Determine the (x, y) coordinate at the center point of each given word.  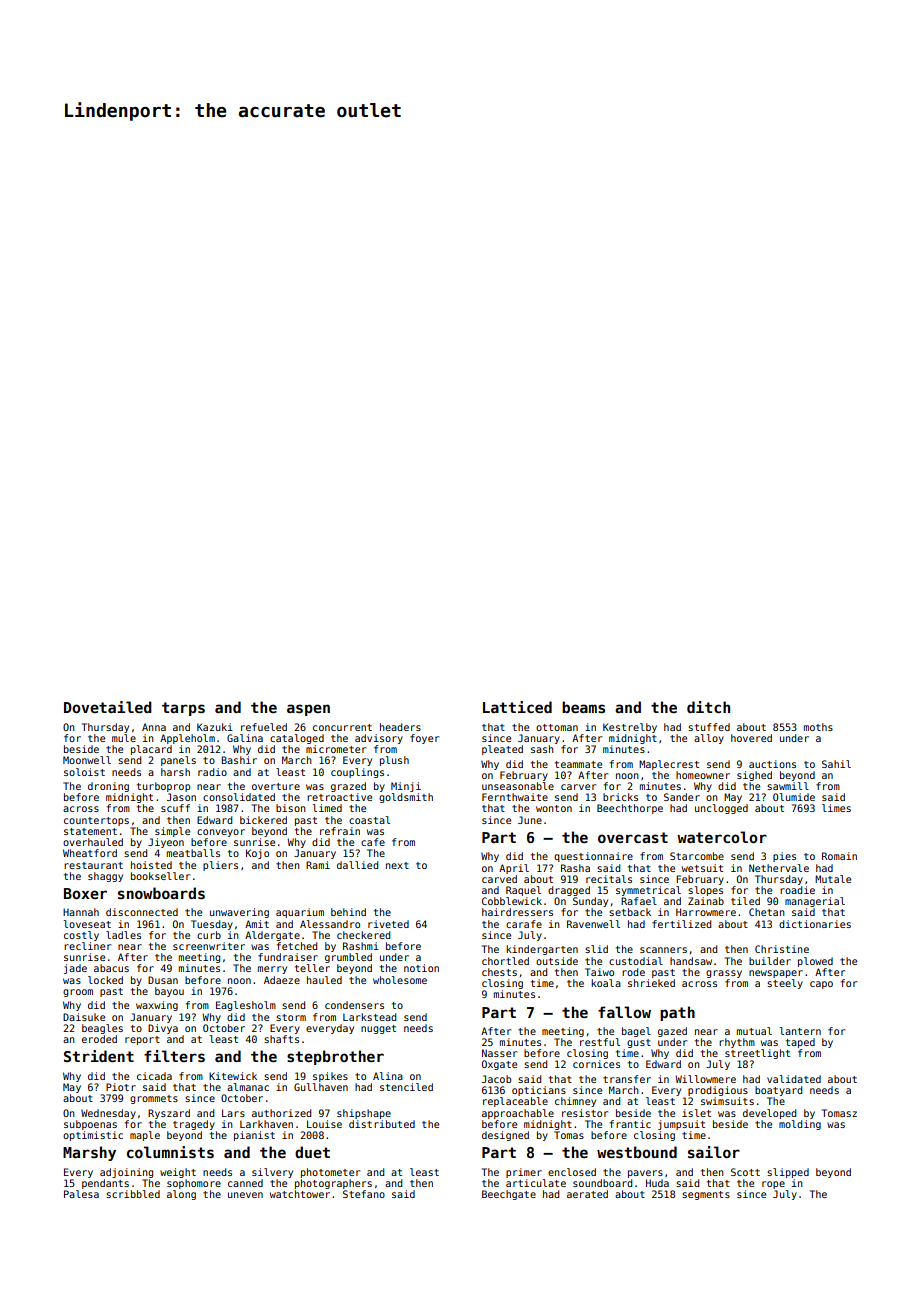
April (514, 869)
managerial (815, 902)
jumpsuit (681, 1125)
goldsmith (406, 798)
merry (272, 970)
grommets (154, 1099)
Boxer (85, 893)
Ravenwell (593, 924)
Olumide (794, 797)
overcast (633, 837)
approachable (518, 1114)
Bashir (239, 760)
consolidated (239, 797)
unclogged (721, 809)
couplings (357, 773)
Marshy (89, 1153)
